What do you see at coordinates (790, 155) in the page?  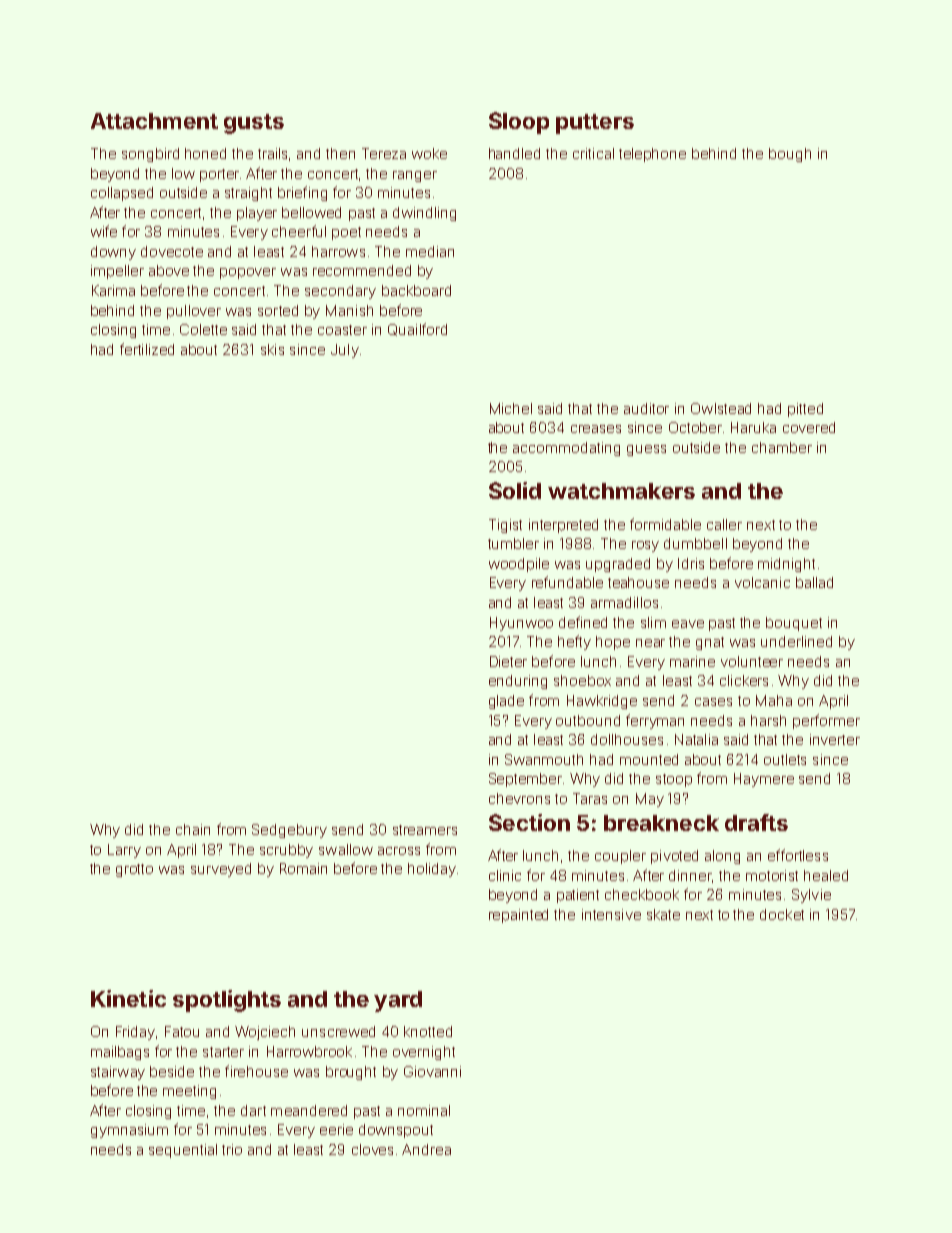 I see `bough` at bounding box center [790, 155].
